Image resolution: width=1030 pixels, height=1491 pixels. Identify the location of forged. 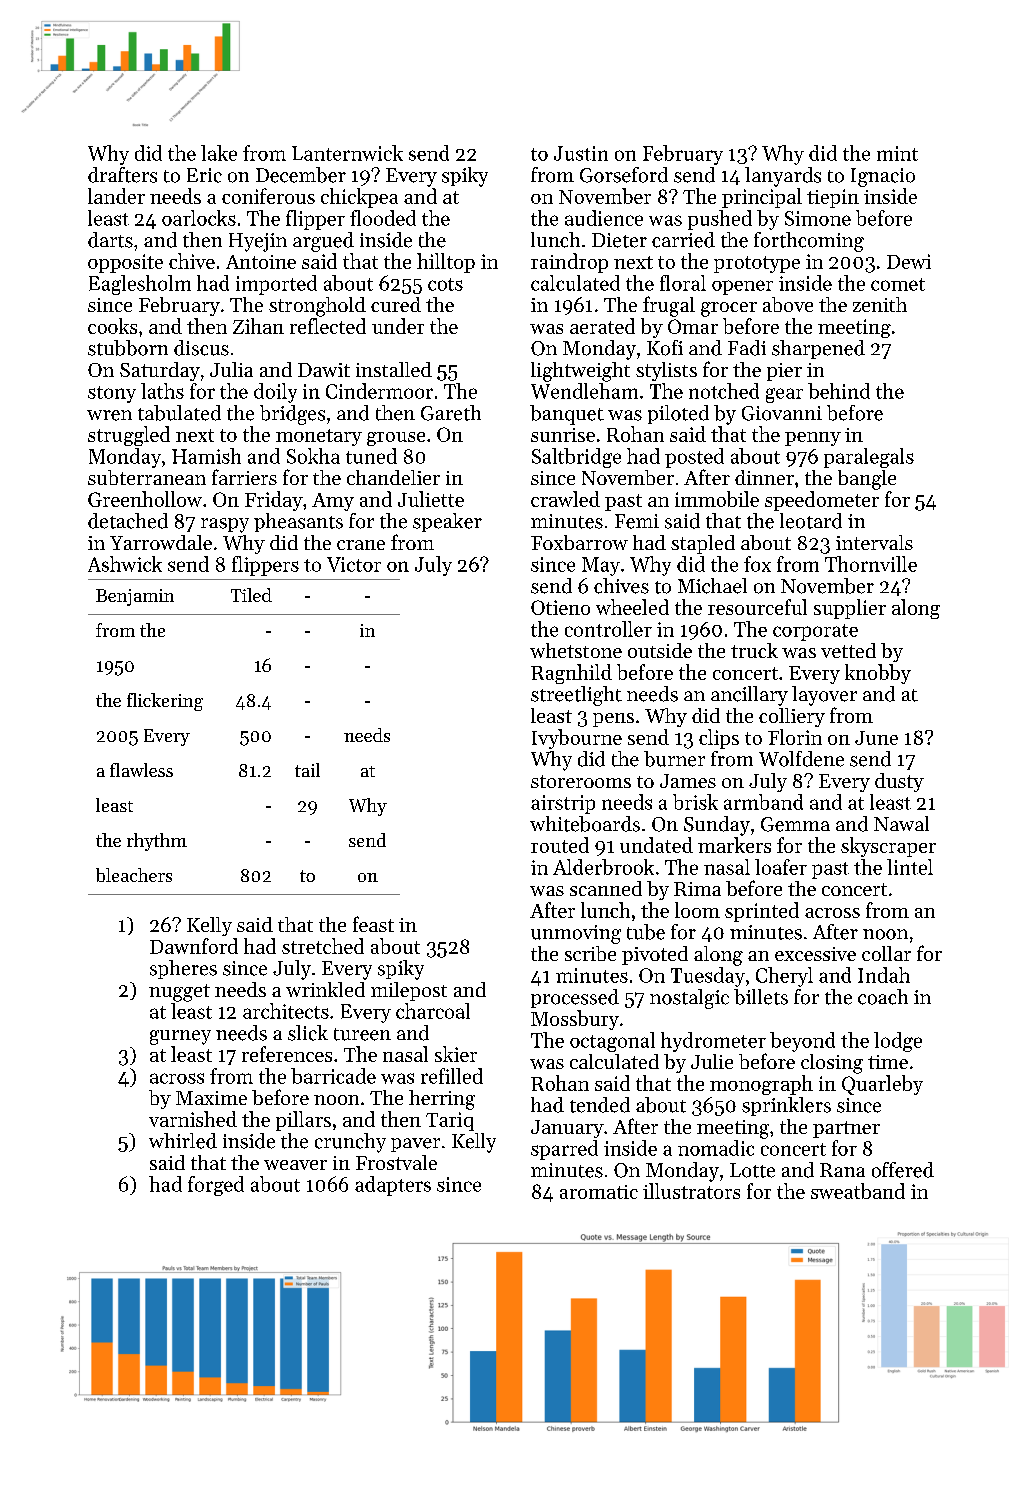
(216, 1186).
